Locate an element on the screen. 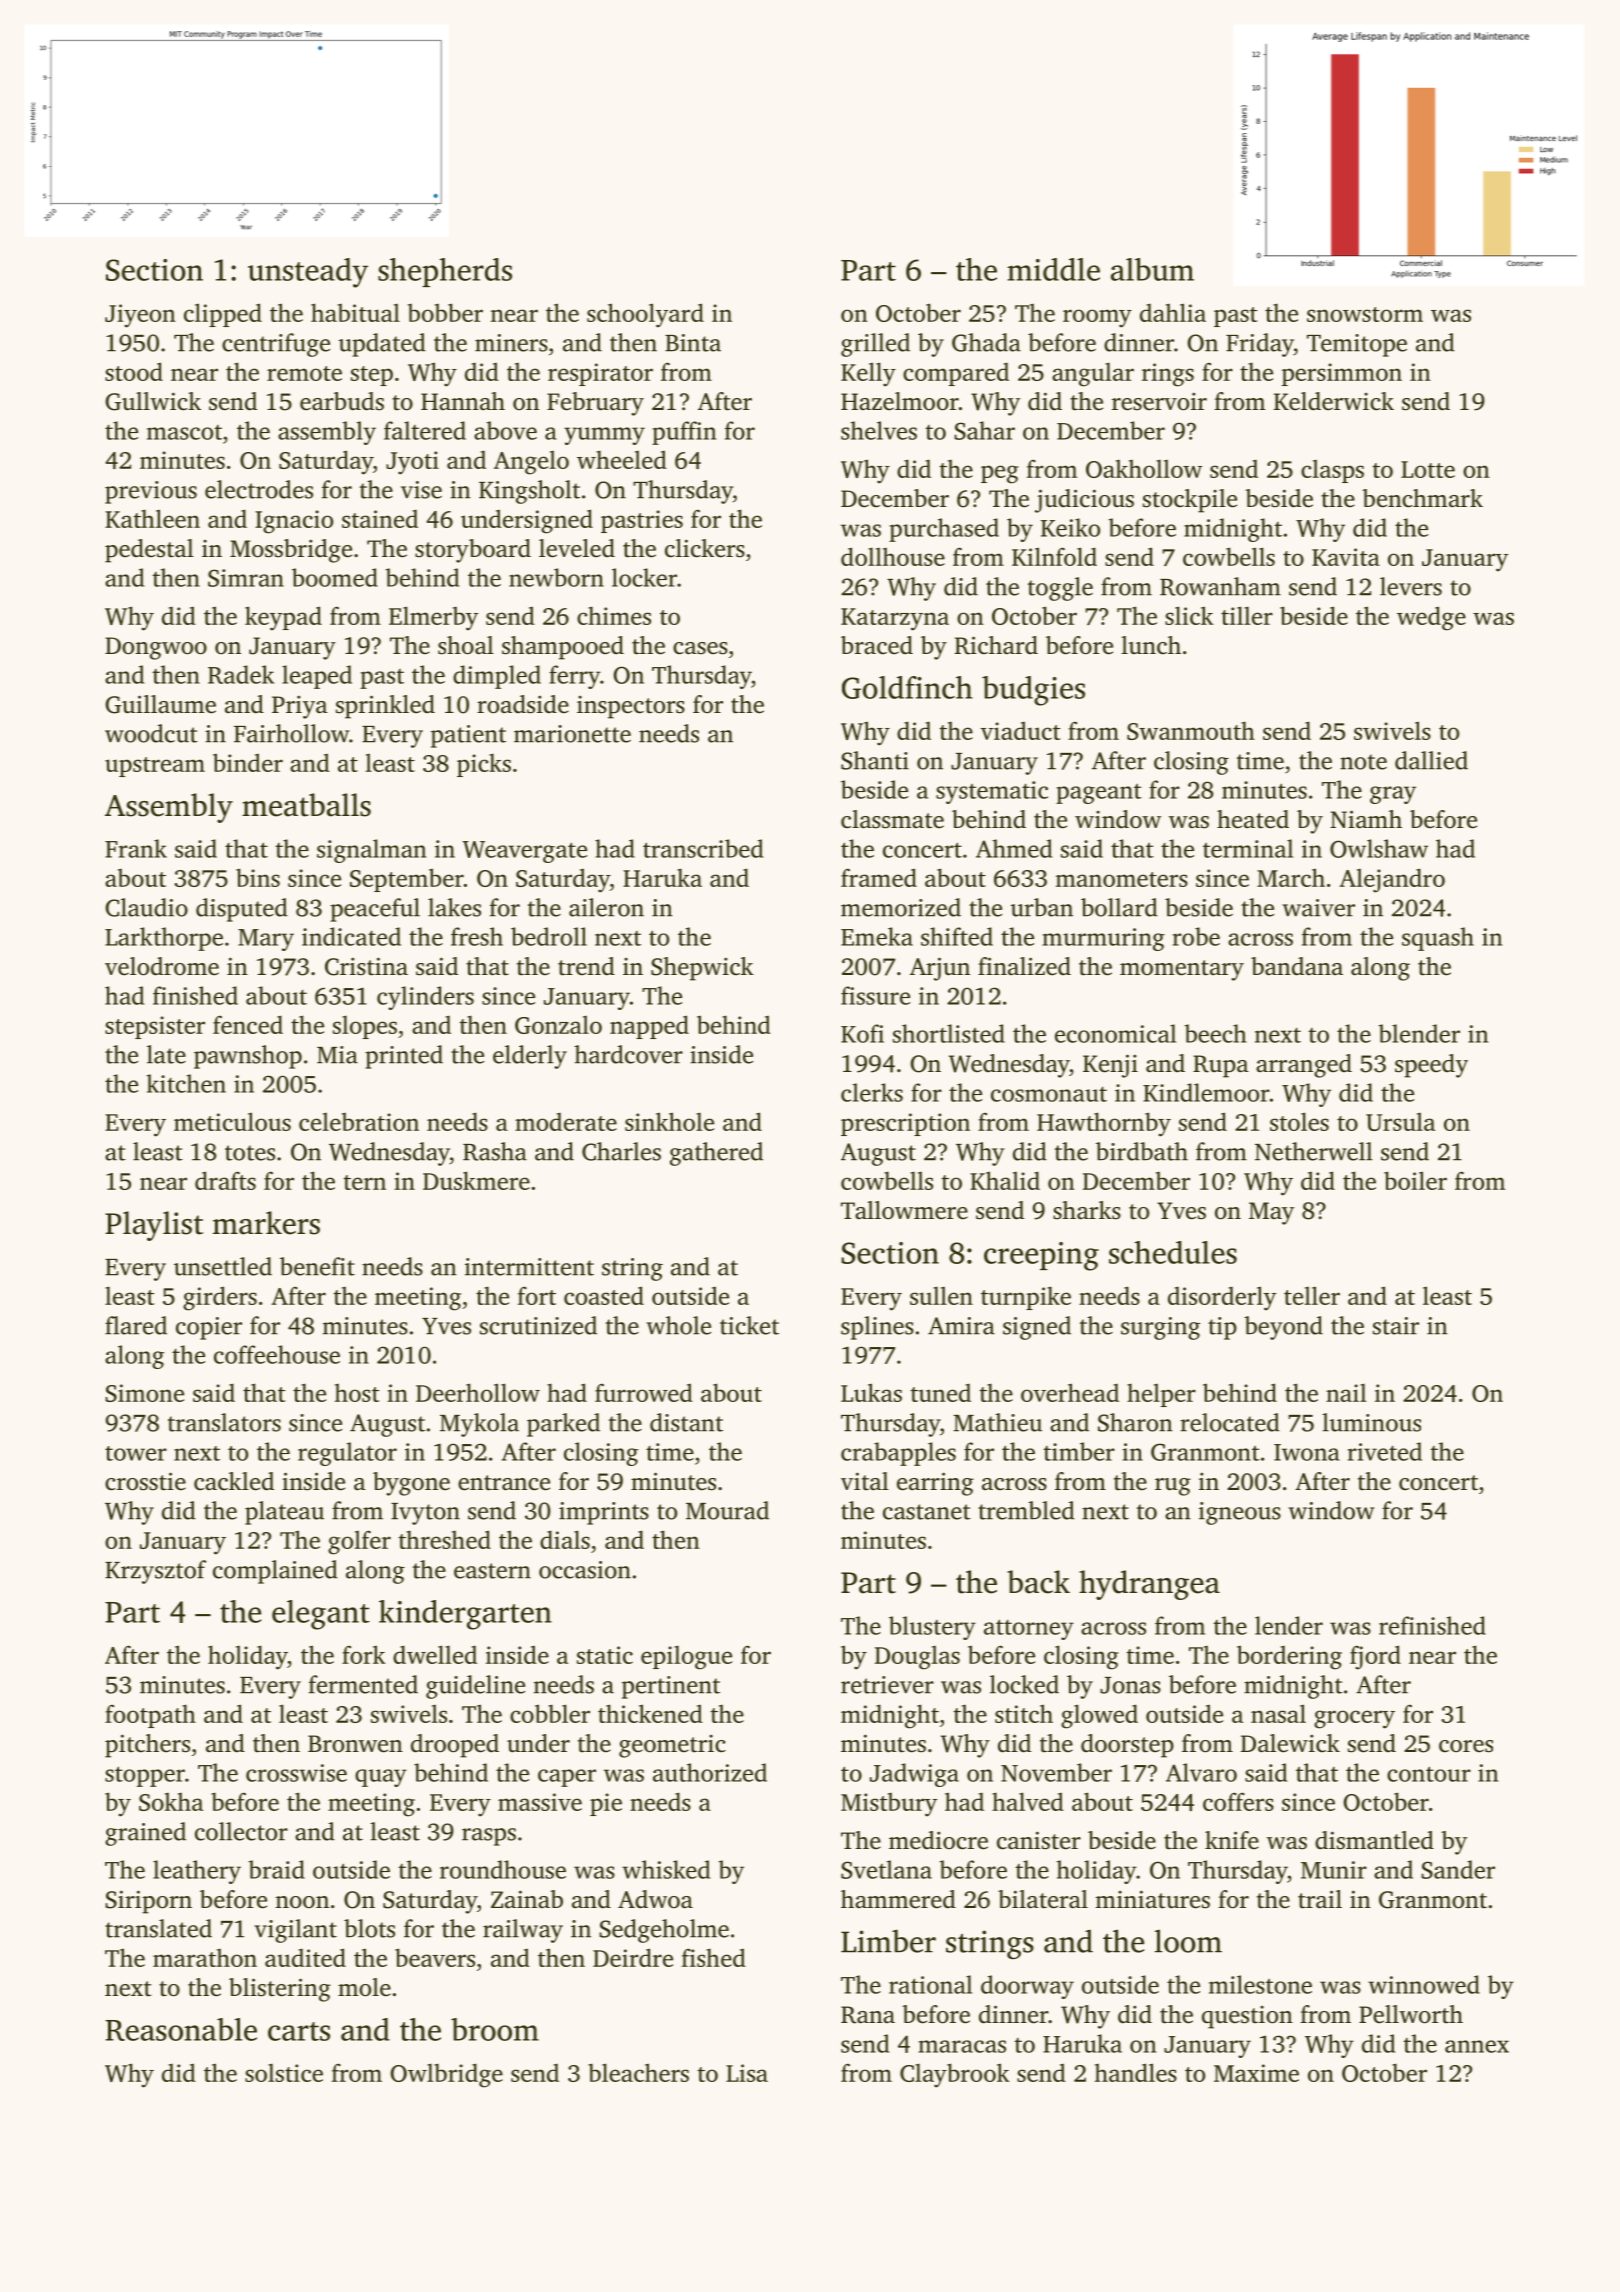  distant is located at coordinates (686, 1422).
